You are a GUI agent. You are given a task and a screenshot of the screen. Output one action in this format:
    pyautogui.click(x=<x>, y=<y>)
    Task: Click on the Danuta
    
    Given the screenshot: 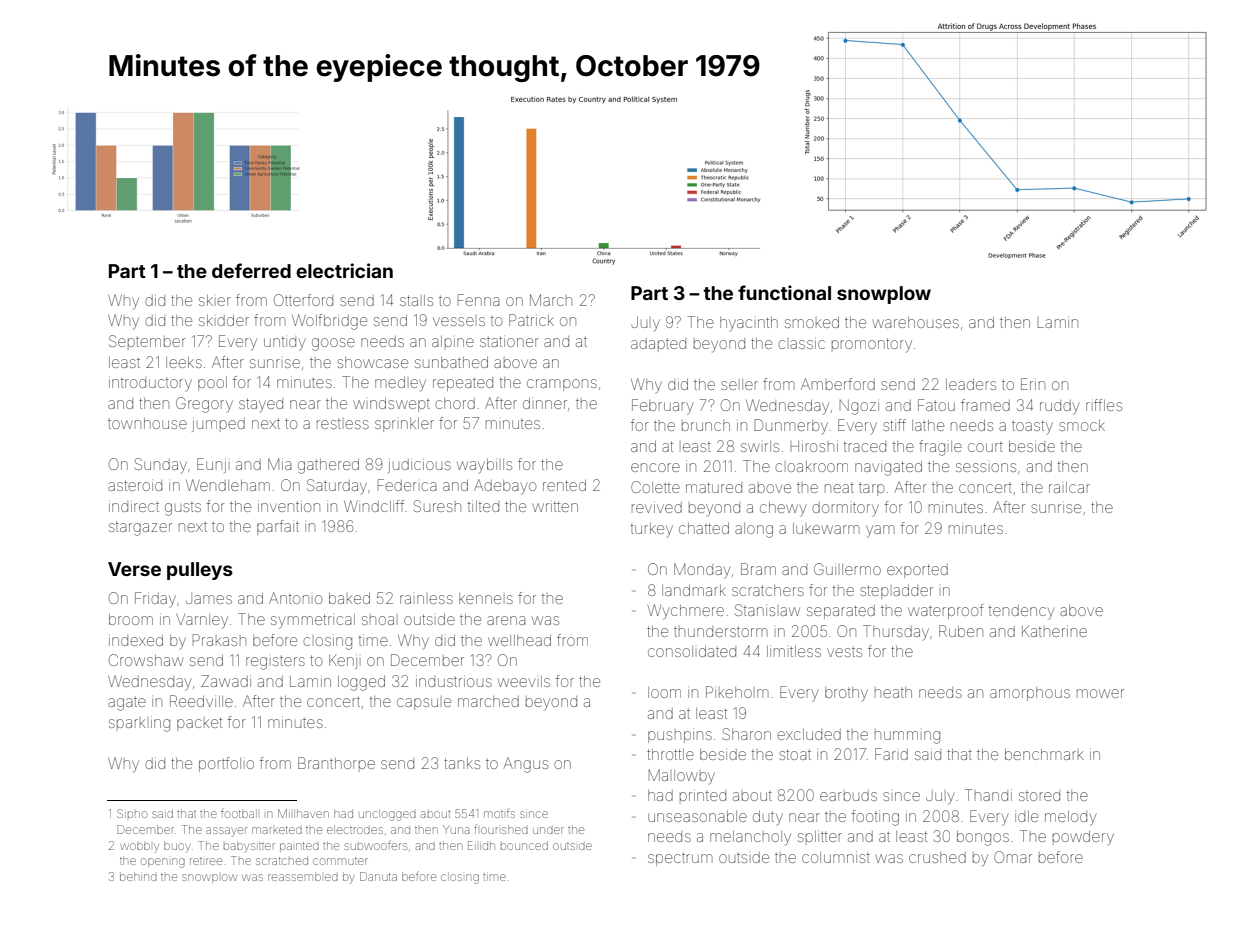 What is the action you would take?
    pyautogui.click(x=378, y=876)
